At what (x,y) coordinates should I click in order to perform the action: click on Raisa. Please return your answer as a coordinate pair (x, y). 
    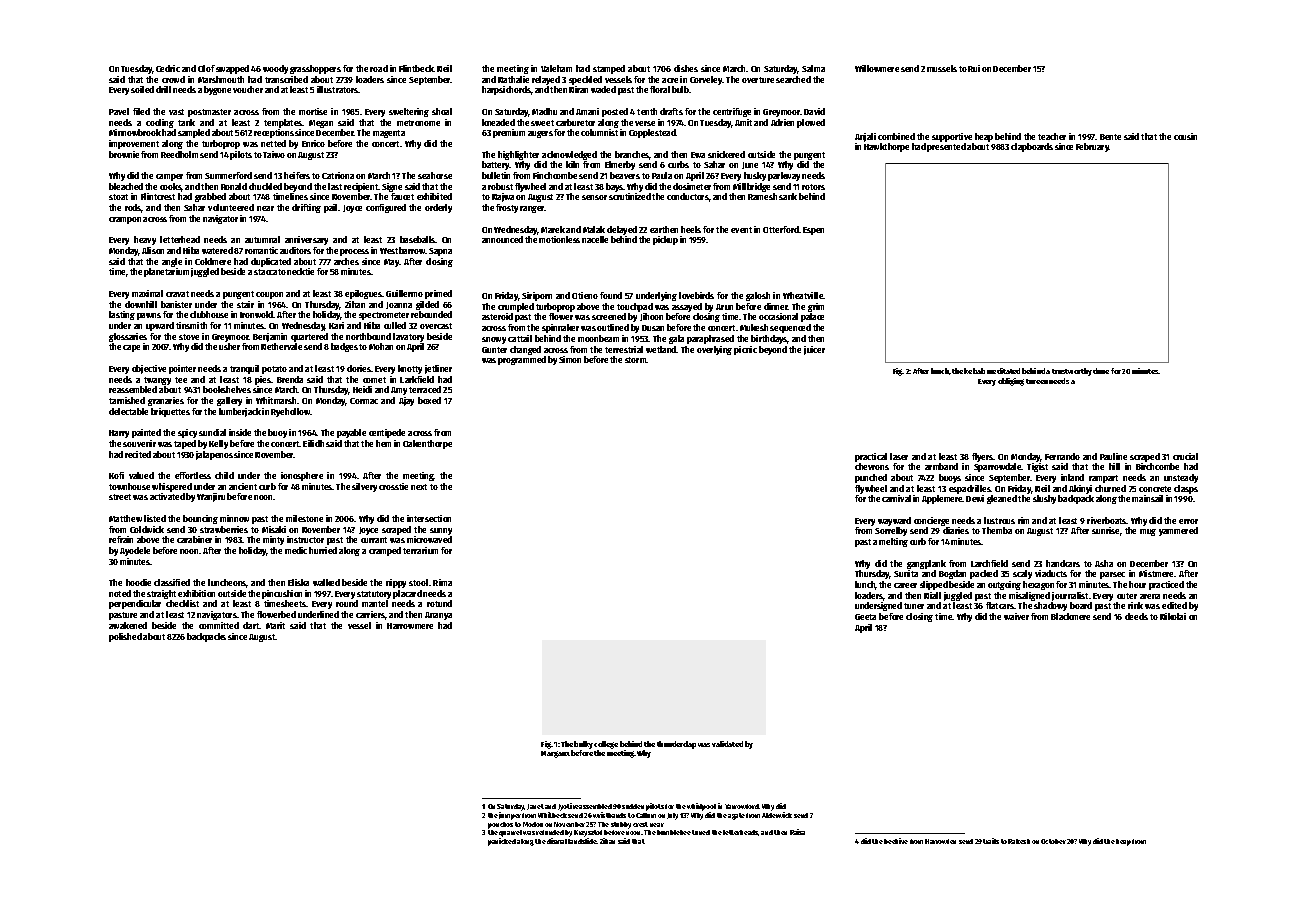
    Looking at the image, I should click on (797, 832).
